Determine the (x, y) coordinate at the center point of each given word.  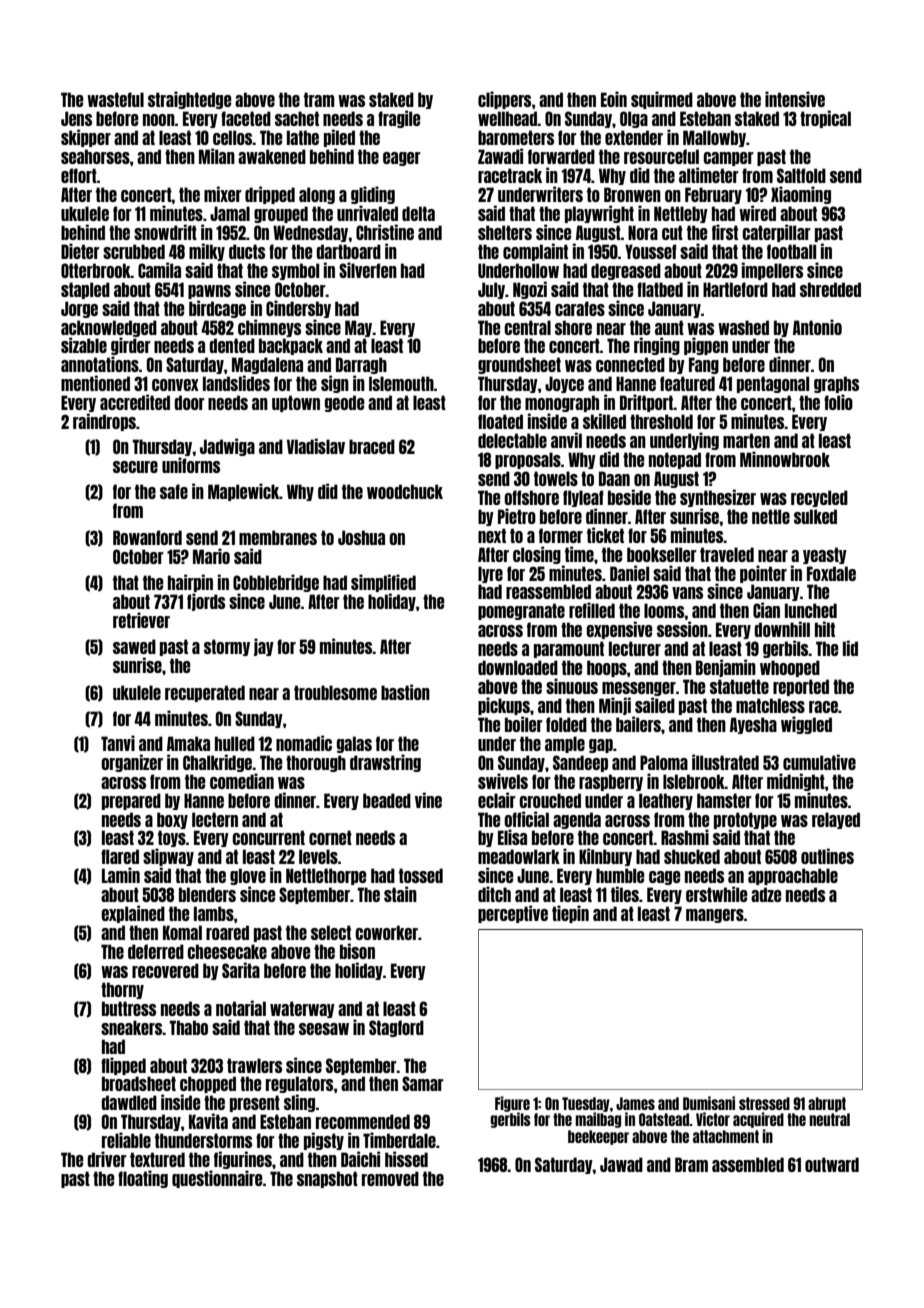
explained (133, 914)
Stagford (396, 1028)
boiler (524, 724)
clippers (504, 100)
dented (232, 345)
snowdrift (165, 232)
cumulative (819, 762)
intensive (795, 99)
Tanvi (118, 743)
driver (107, 1159)
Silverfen (368, 270)
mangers (715, 916)
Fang (704, 365)
